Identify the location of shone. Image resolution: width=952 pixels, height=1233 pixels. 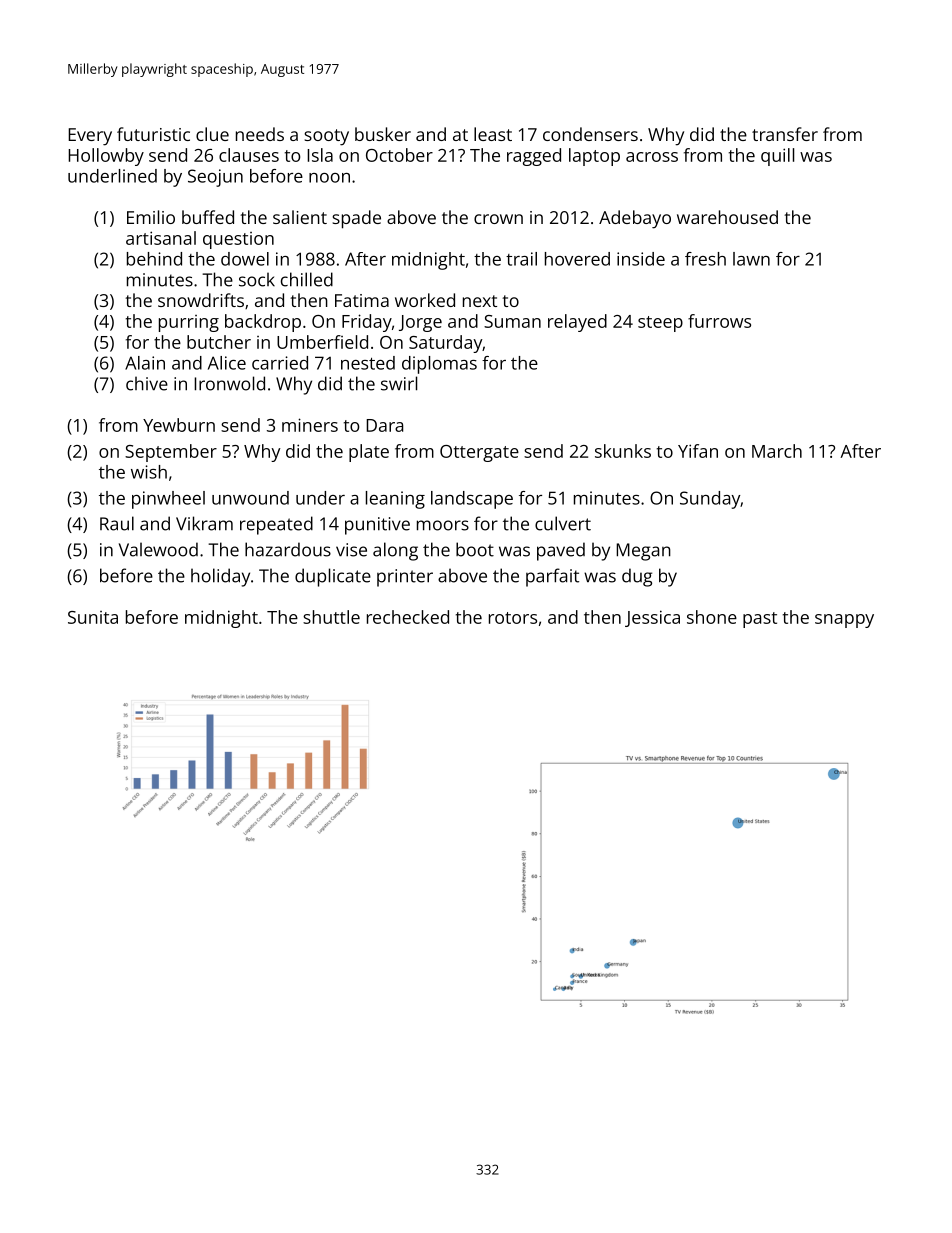
(712, 617).
